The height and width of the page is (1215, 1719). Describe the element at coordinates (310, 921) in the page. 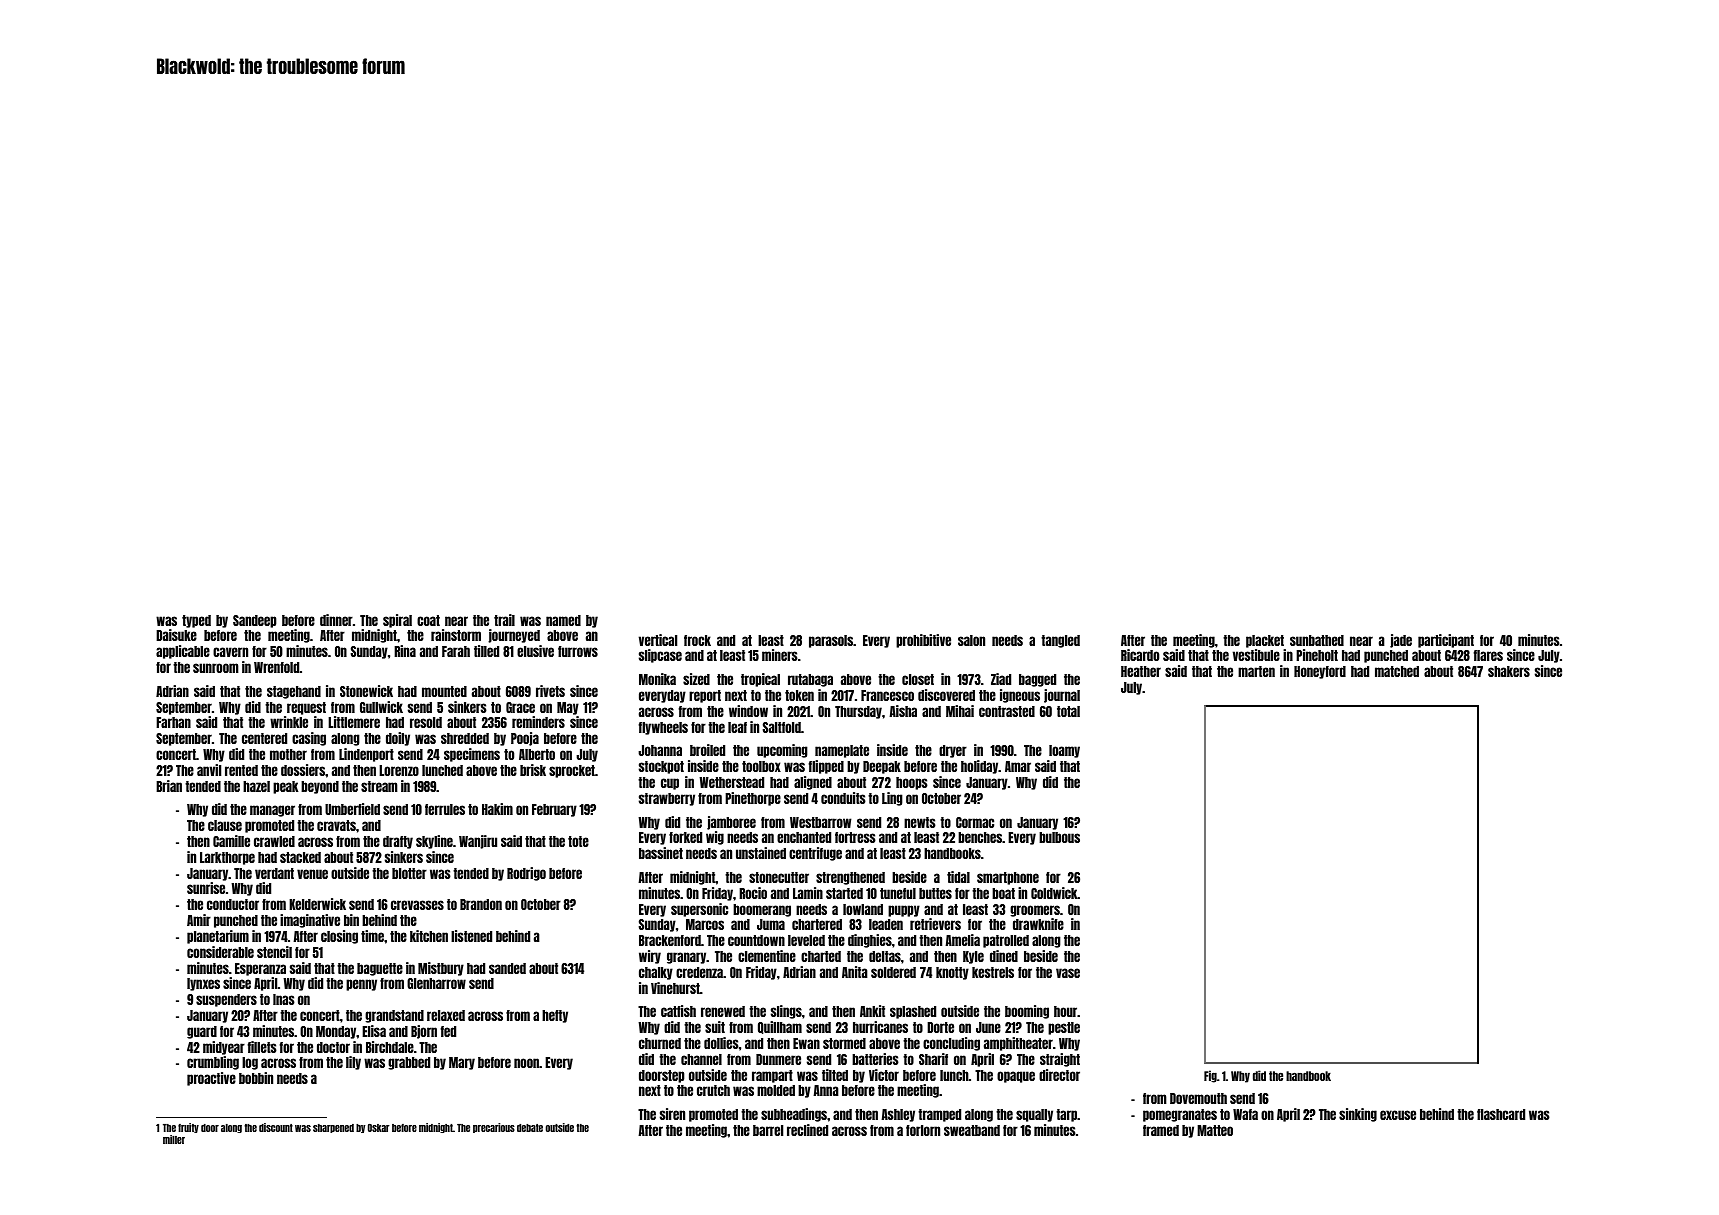

I see `imaginative` at that location.
